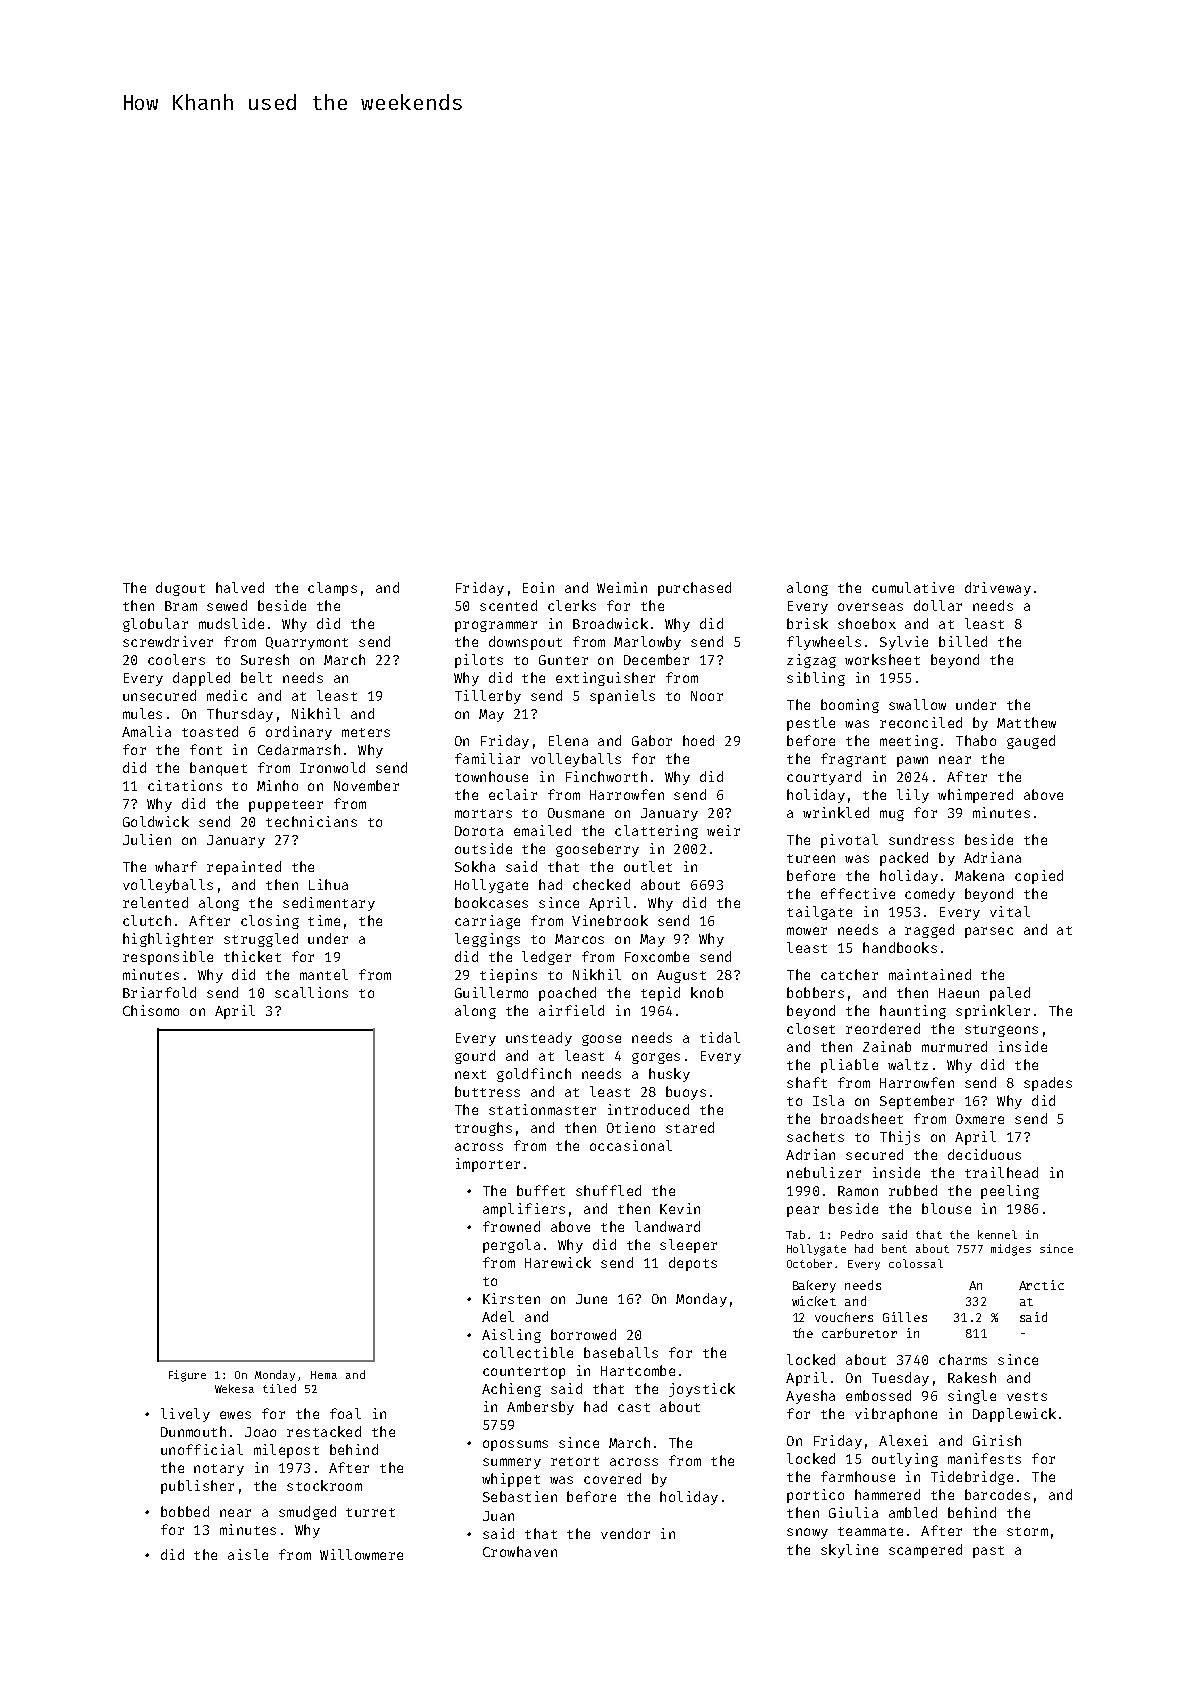  Describe the element at coordinates (908, 1064) in the screenshot. I see `waltz` at that location.
